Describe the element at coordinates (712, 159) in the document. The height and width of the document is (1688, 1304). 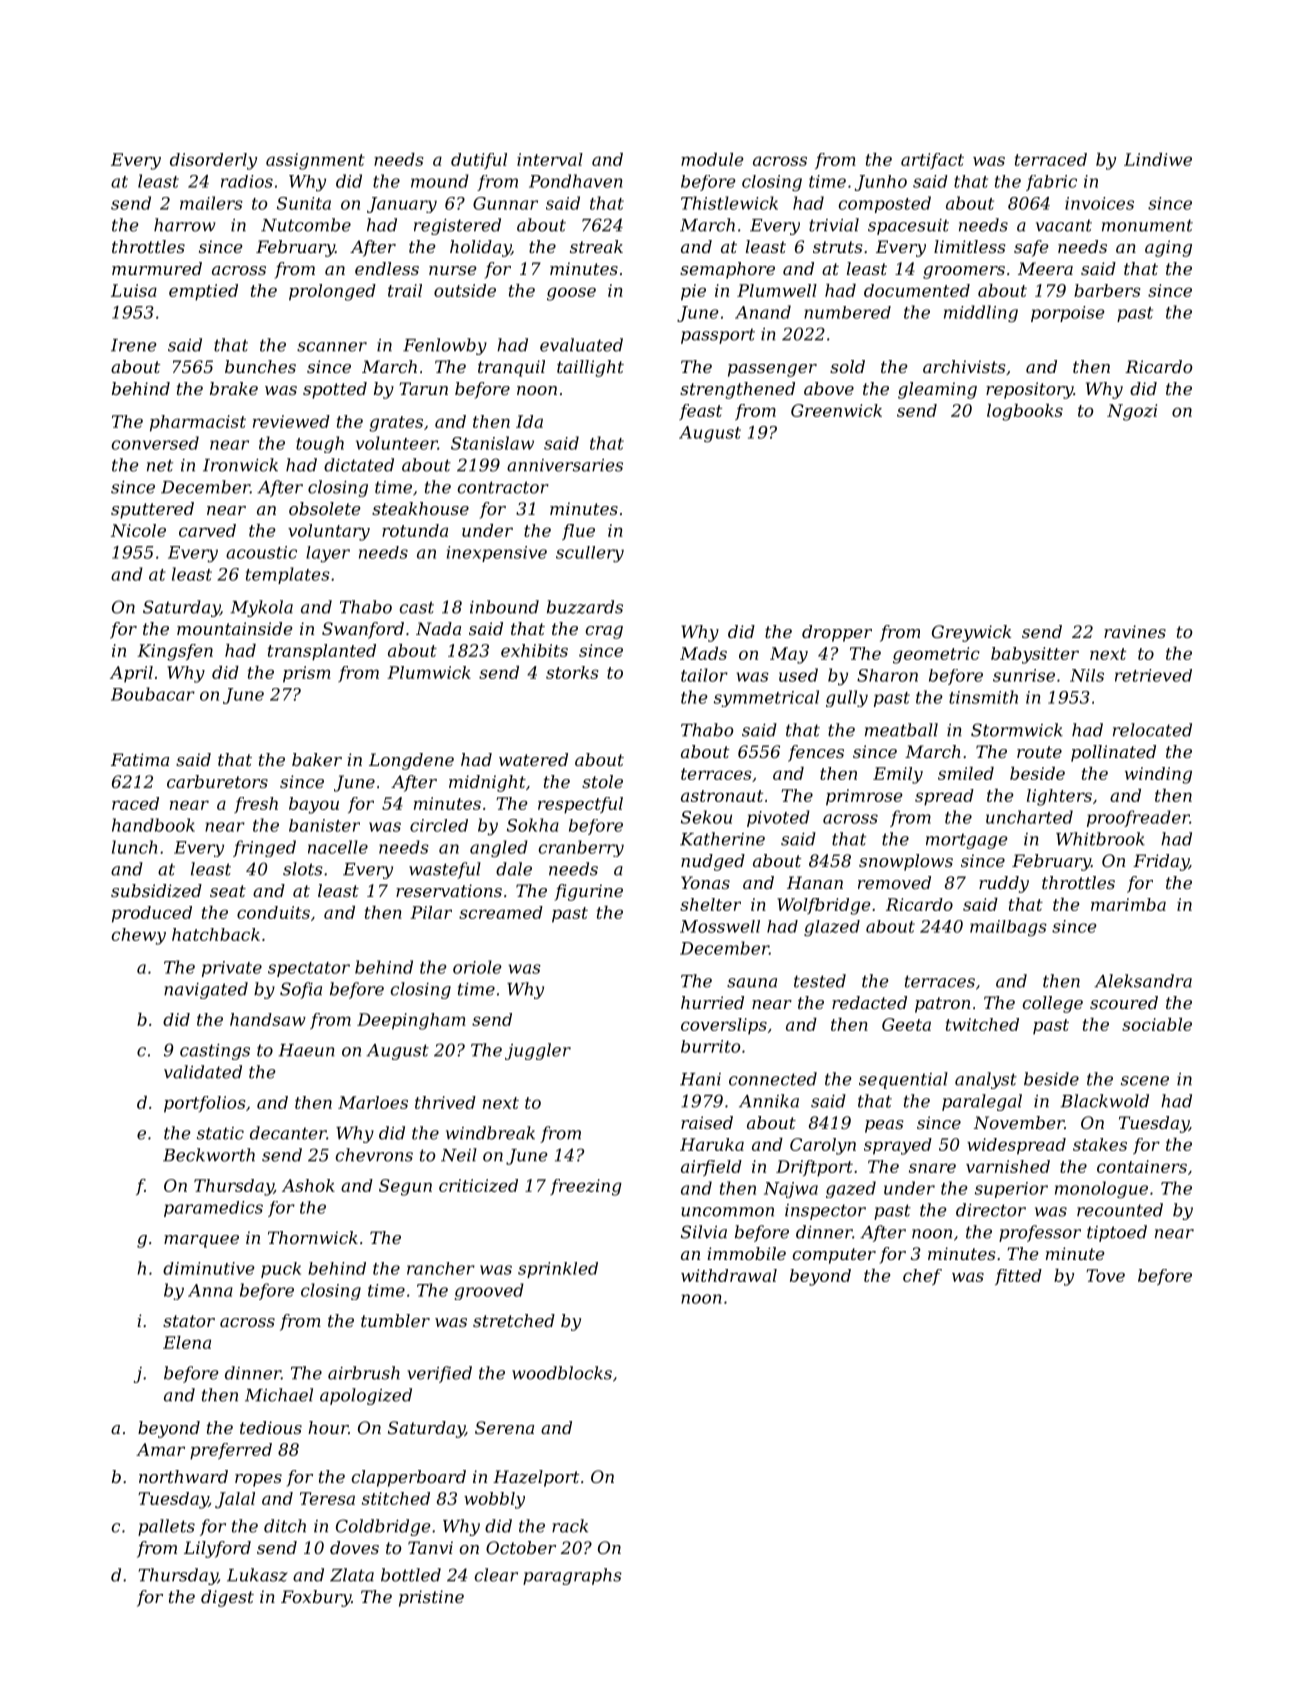
I see `module` at that location.
